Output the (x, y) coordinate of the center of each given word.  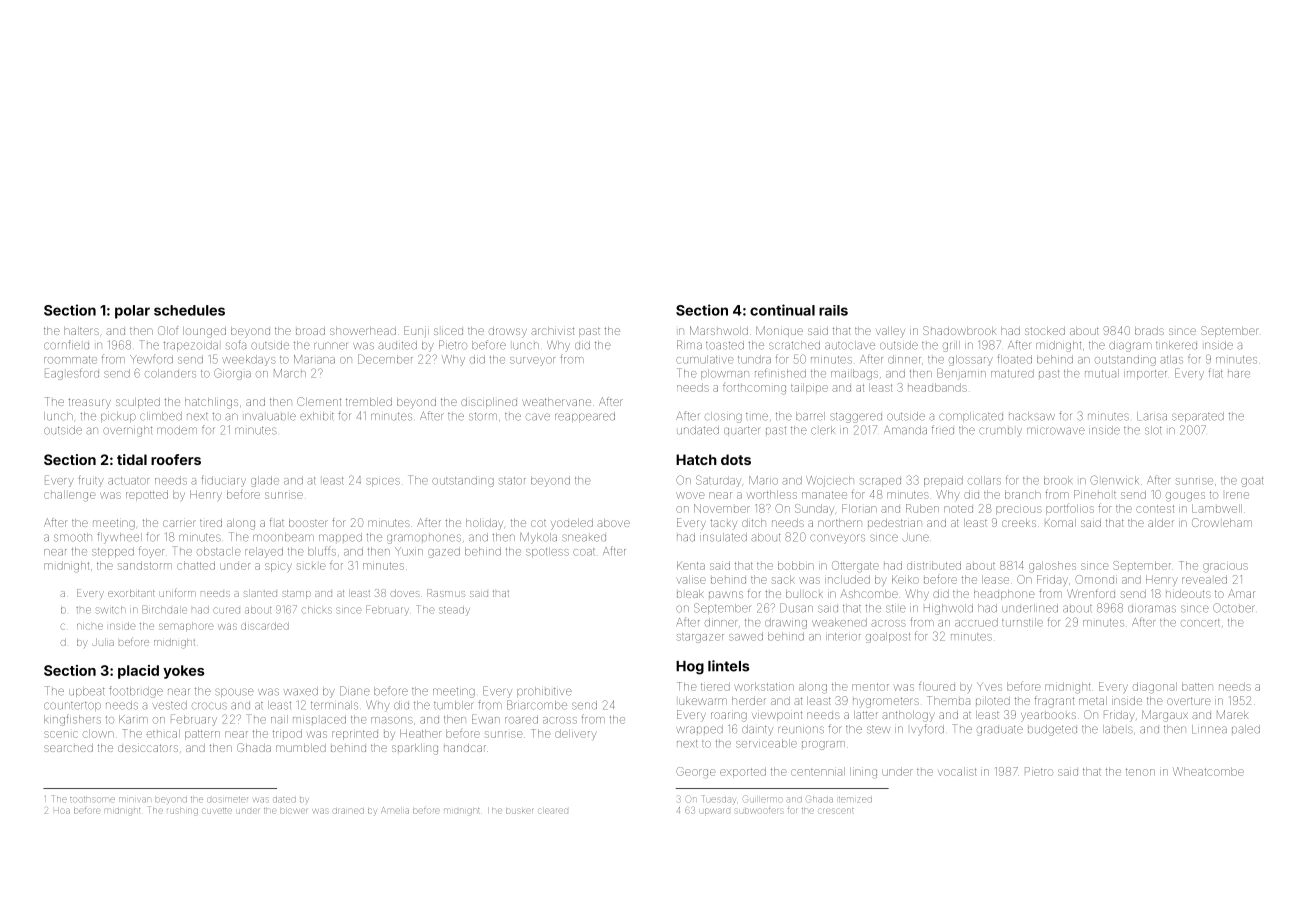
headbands (937, 387)
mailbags (854, 374)
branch (1023, 494)
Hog (690, 668)
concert (1200, 623)
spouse (234, 692)
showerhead (363, 331)
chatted (196, 565)
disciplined (489, 403)
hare (1239, 374)
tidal (132, 459)
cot (538, 523)
